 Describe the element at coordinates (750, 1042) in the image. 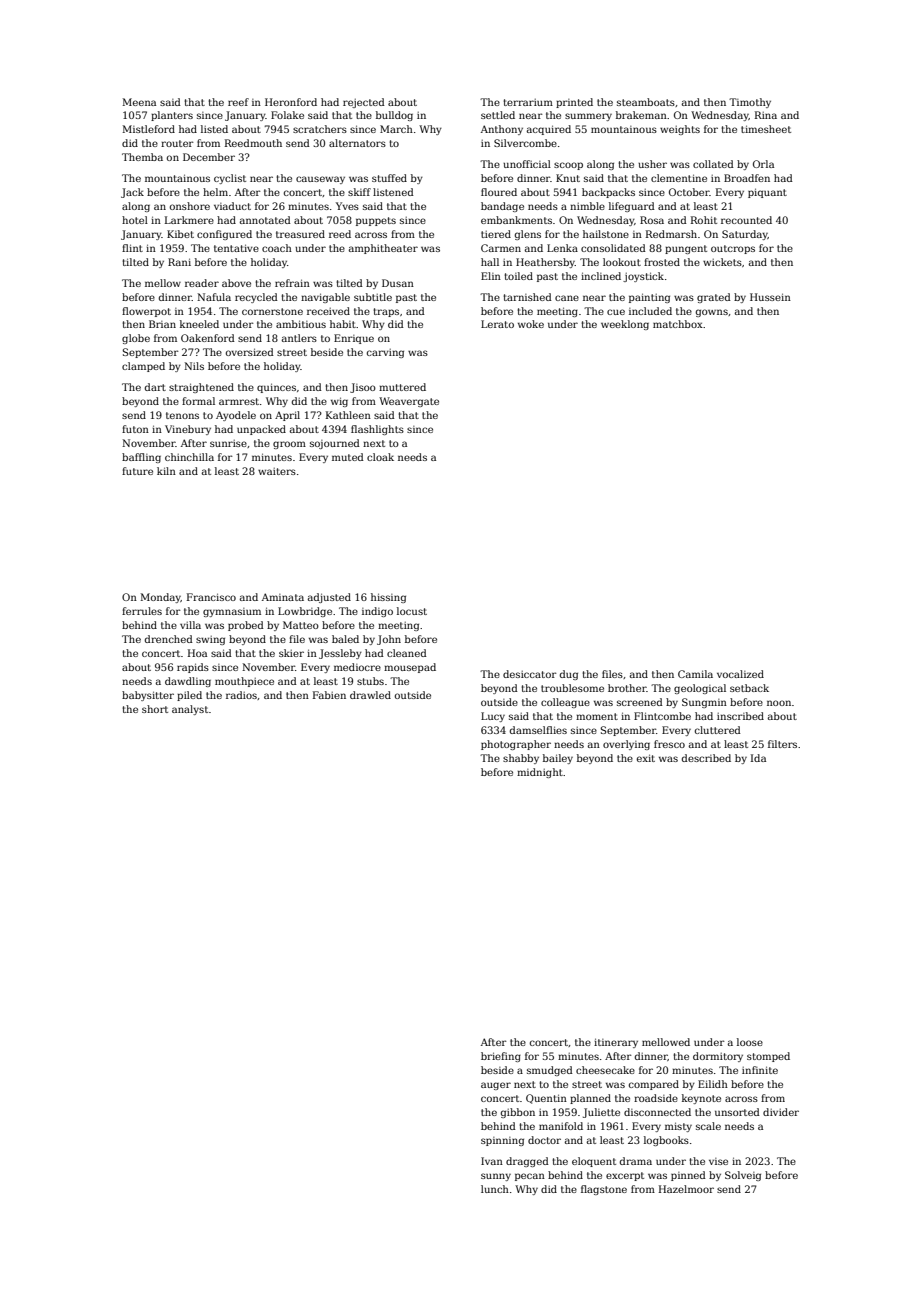

I see `loose` at that location.
